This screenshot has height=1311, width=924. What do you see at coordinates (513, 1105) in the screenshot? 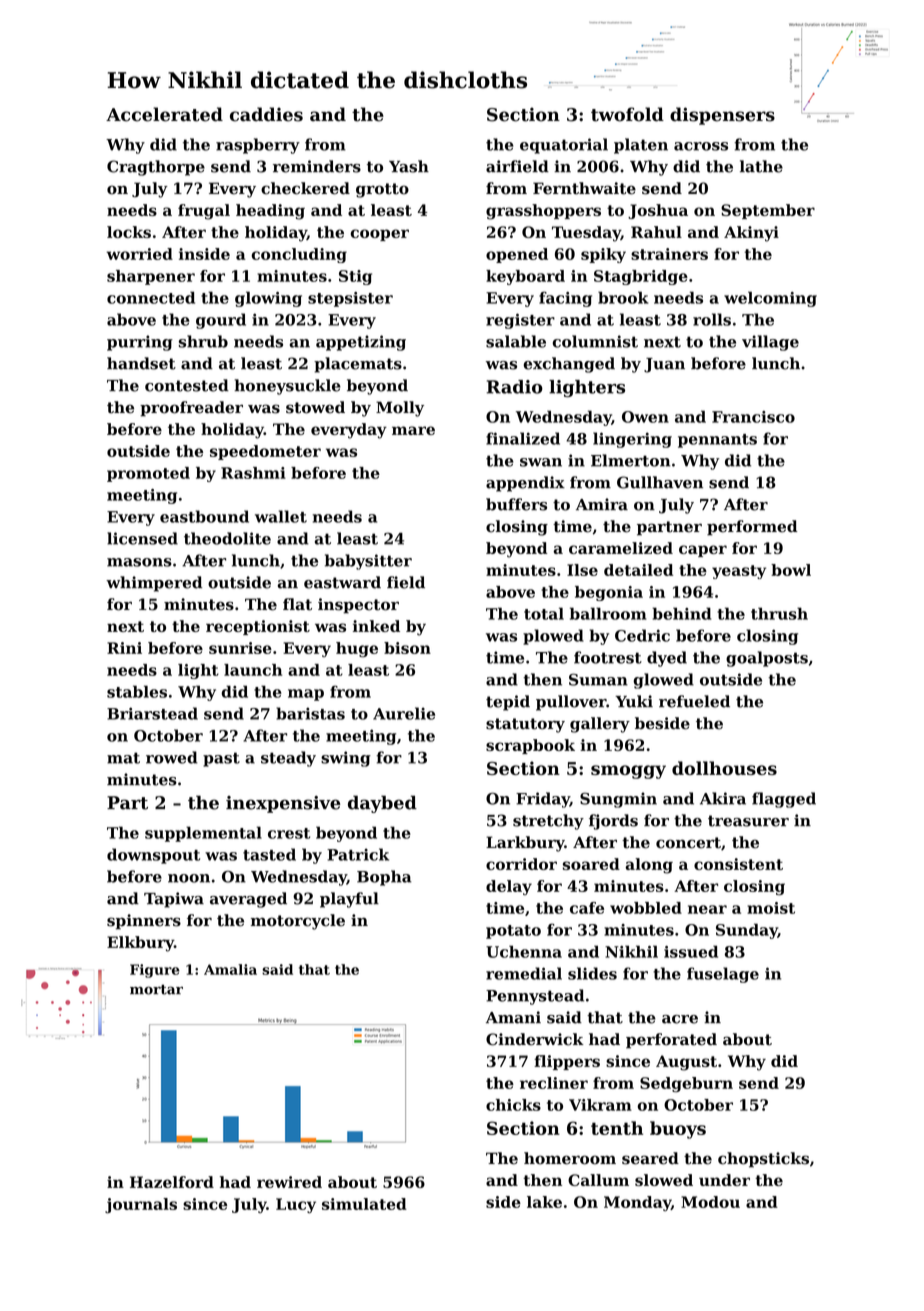
I see `chicks` at bounding box center [513, 1105].
